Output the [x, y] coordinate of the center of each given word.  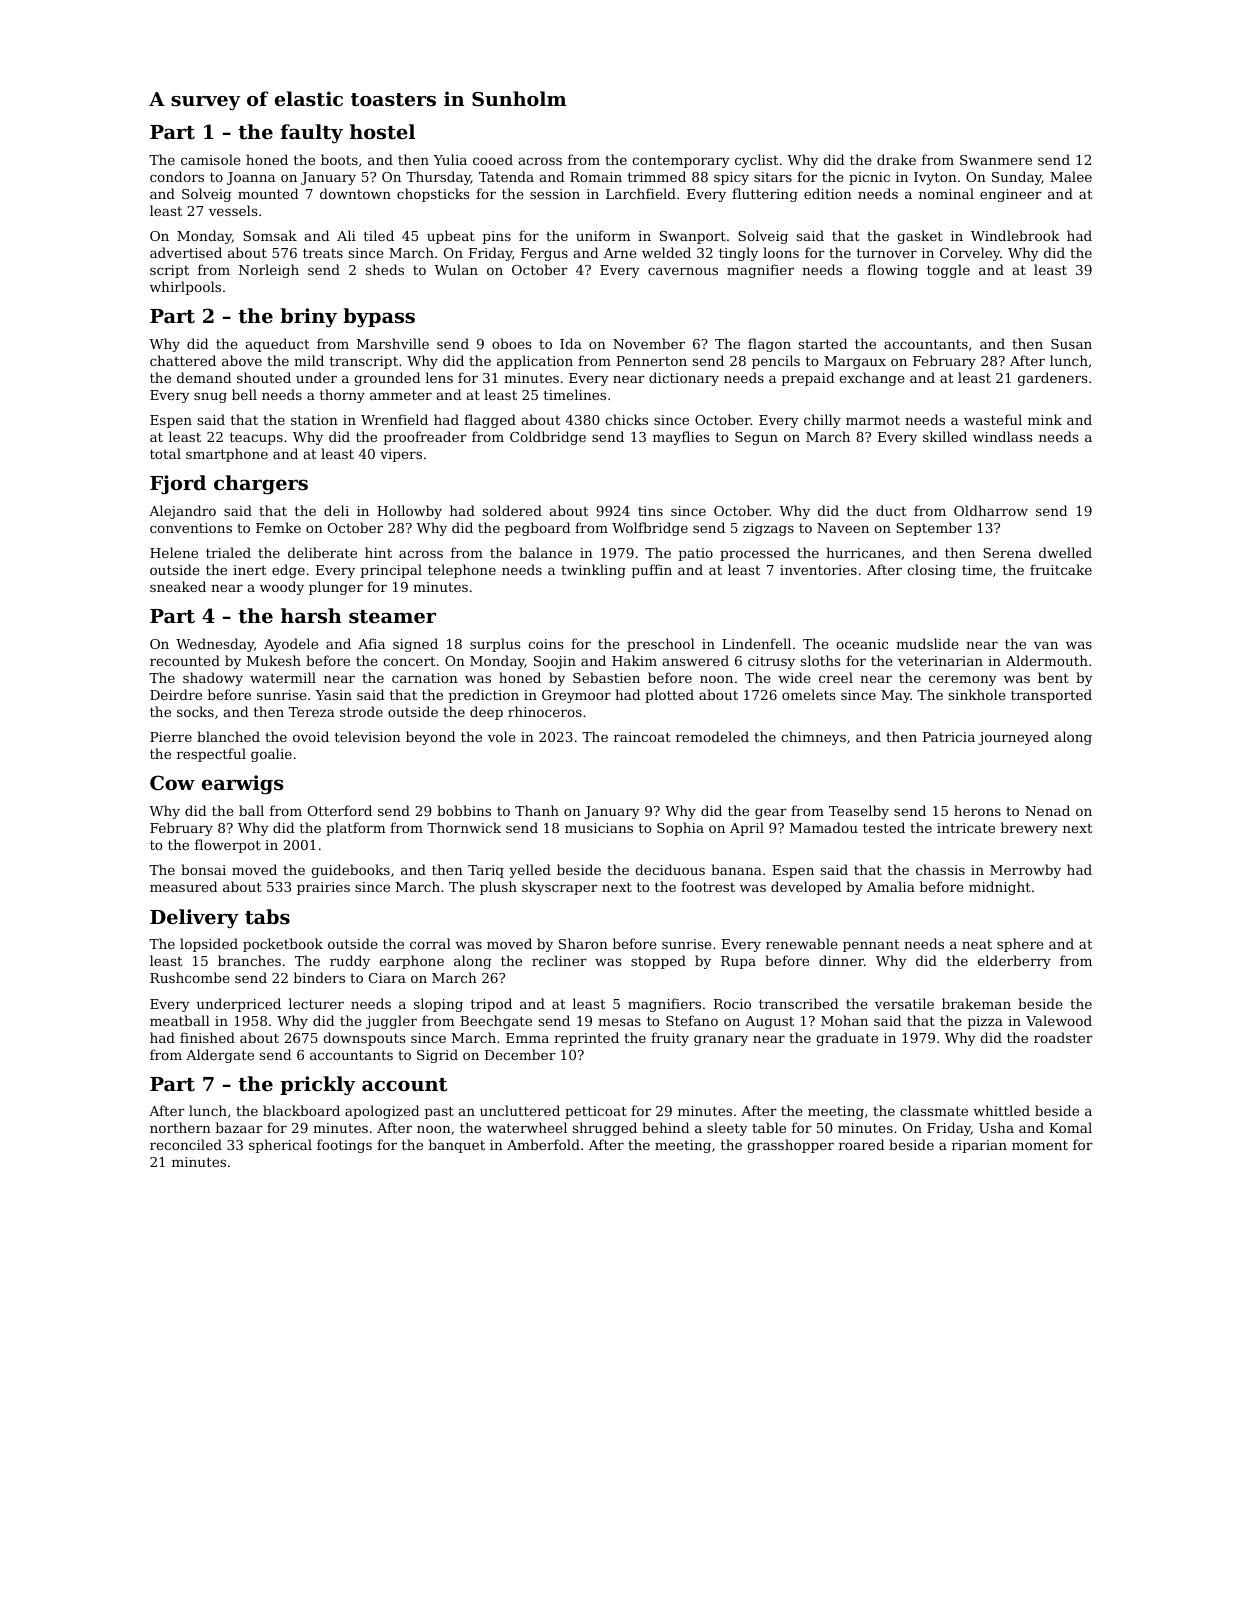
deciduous [670, 869]
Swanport [693, 237]
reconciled [186, 1144]
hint [378, 552]
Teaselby [859, 812]
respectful [211, 755]
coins [545, 644]
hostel [382, 132]
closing [931, 571]
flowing [892, 271]
